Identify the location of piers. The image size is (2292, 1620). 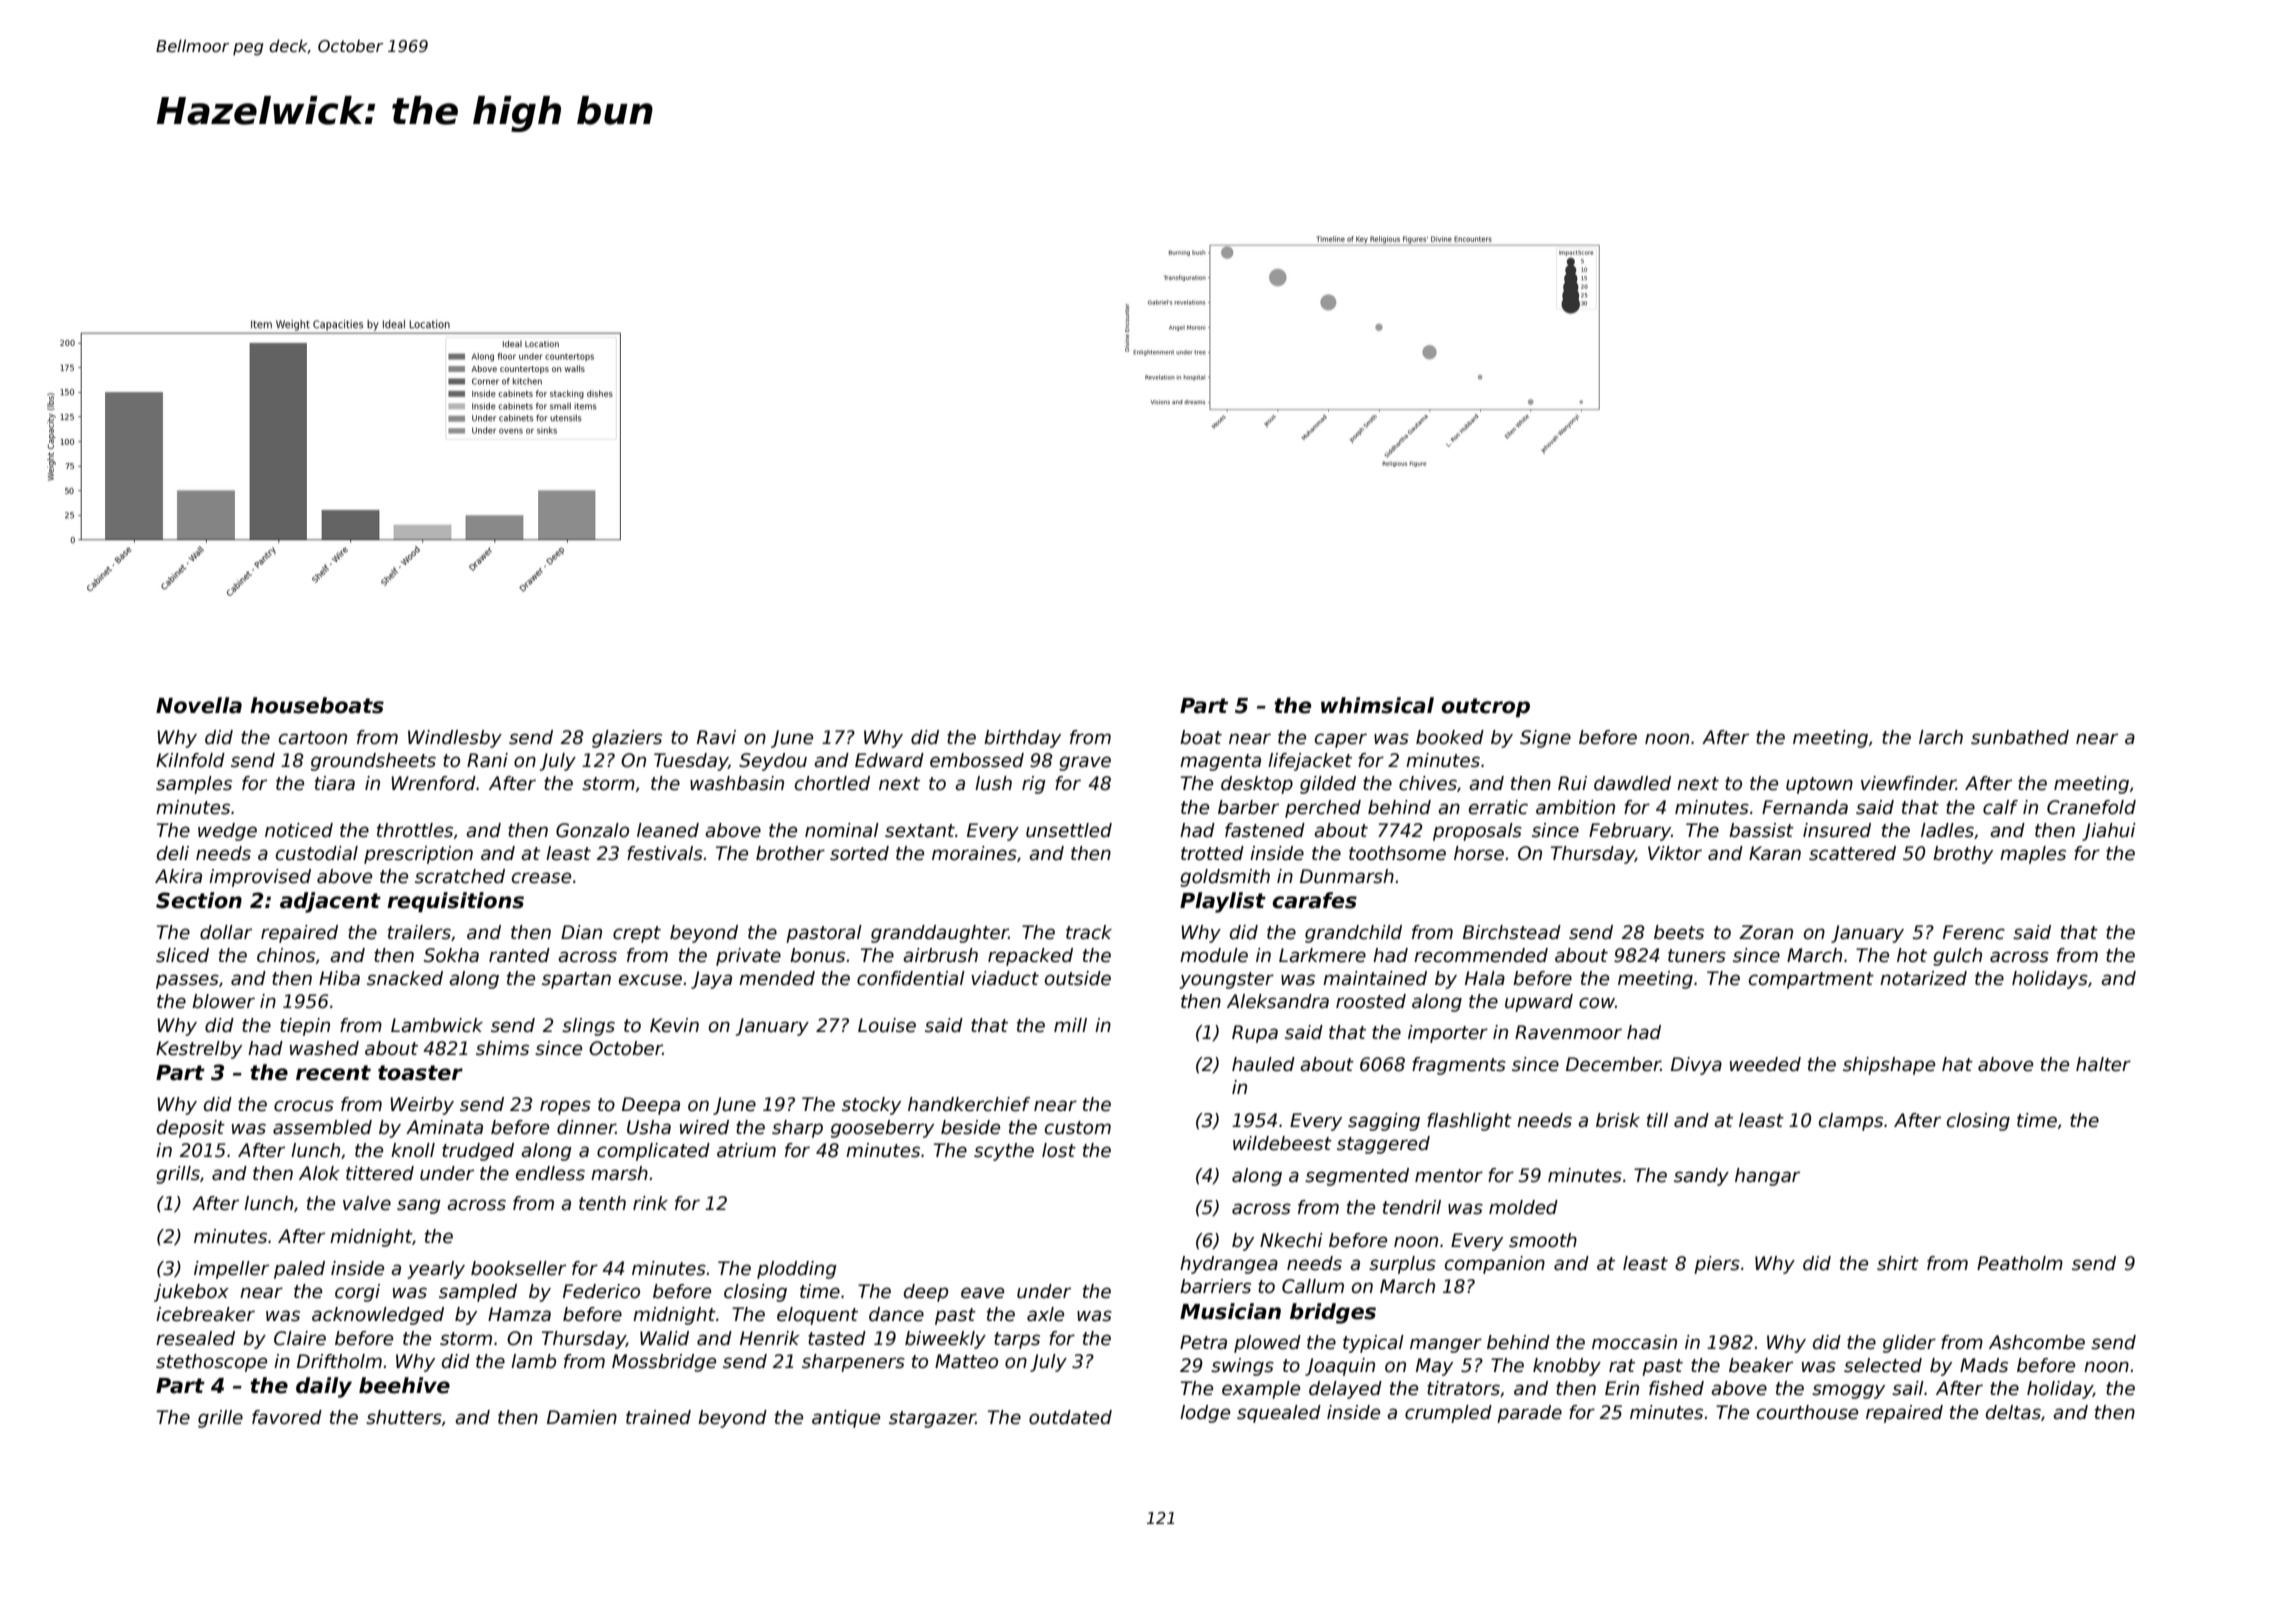
(1717, 1265).
